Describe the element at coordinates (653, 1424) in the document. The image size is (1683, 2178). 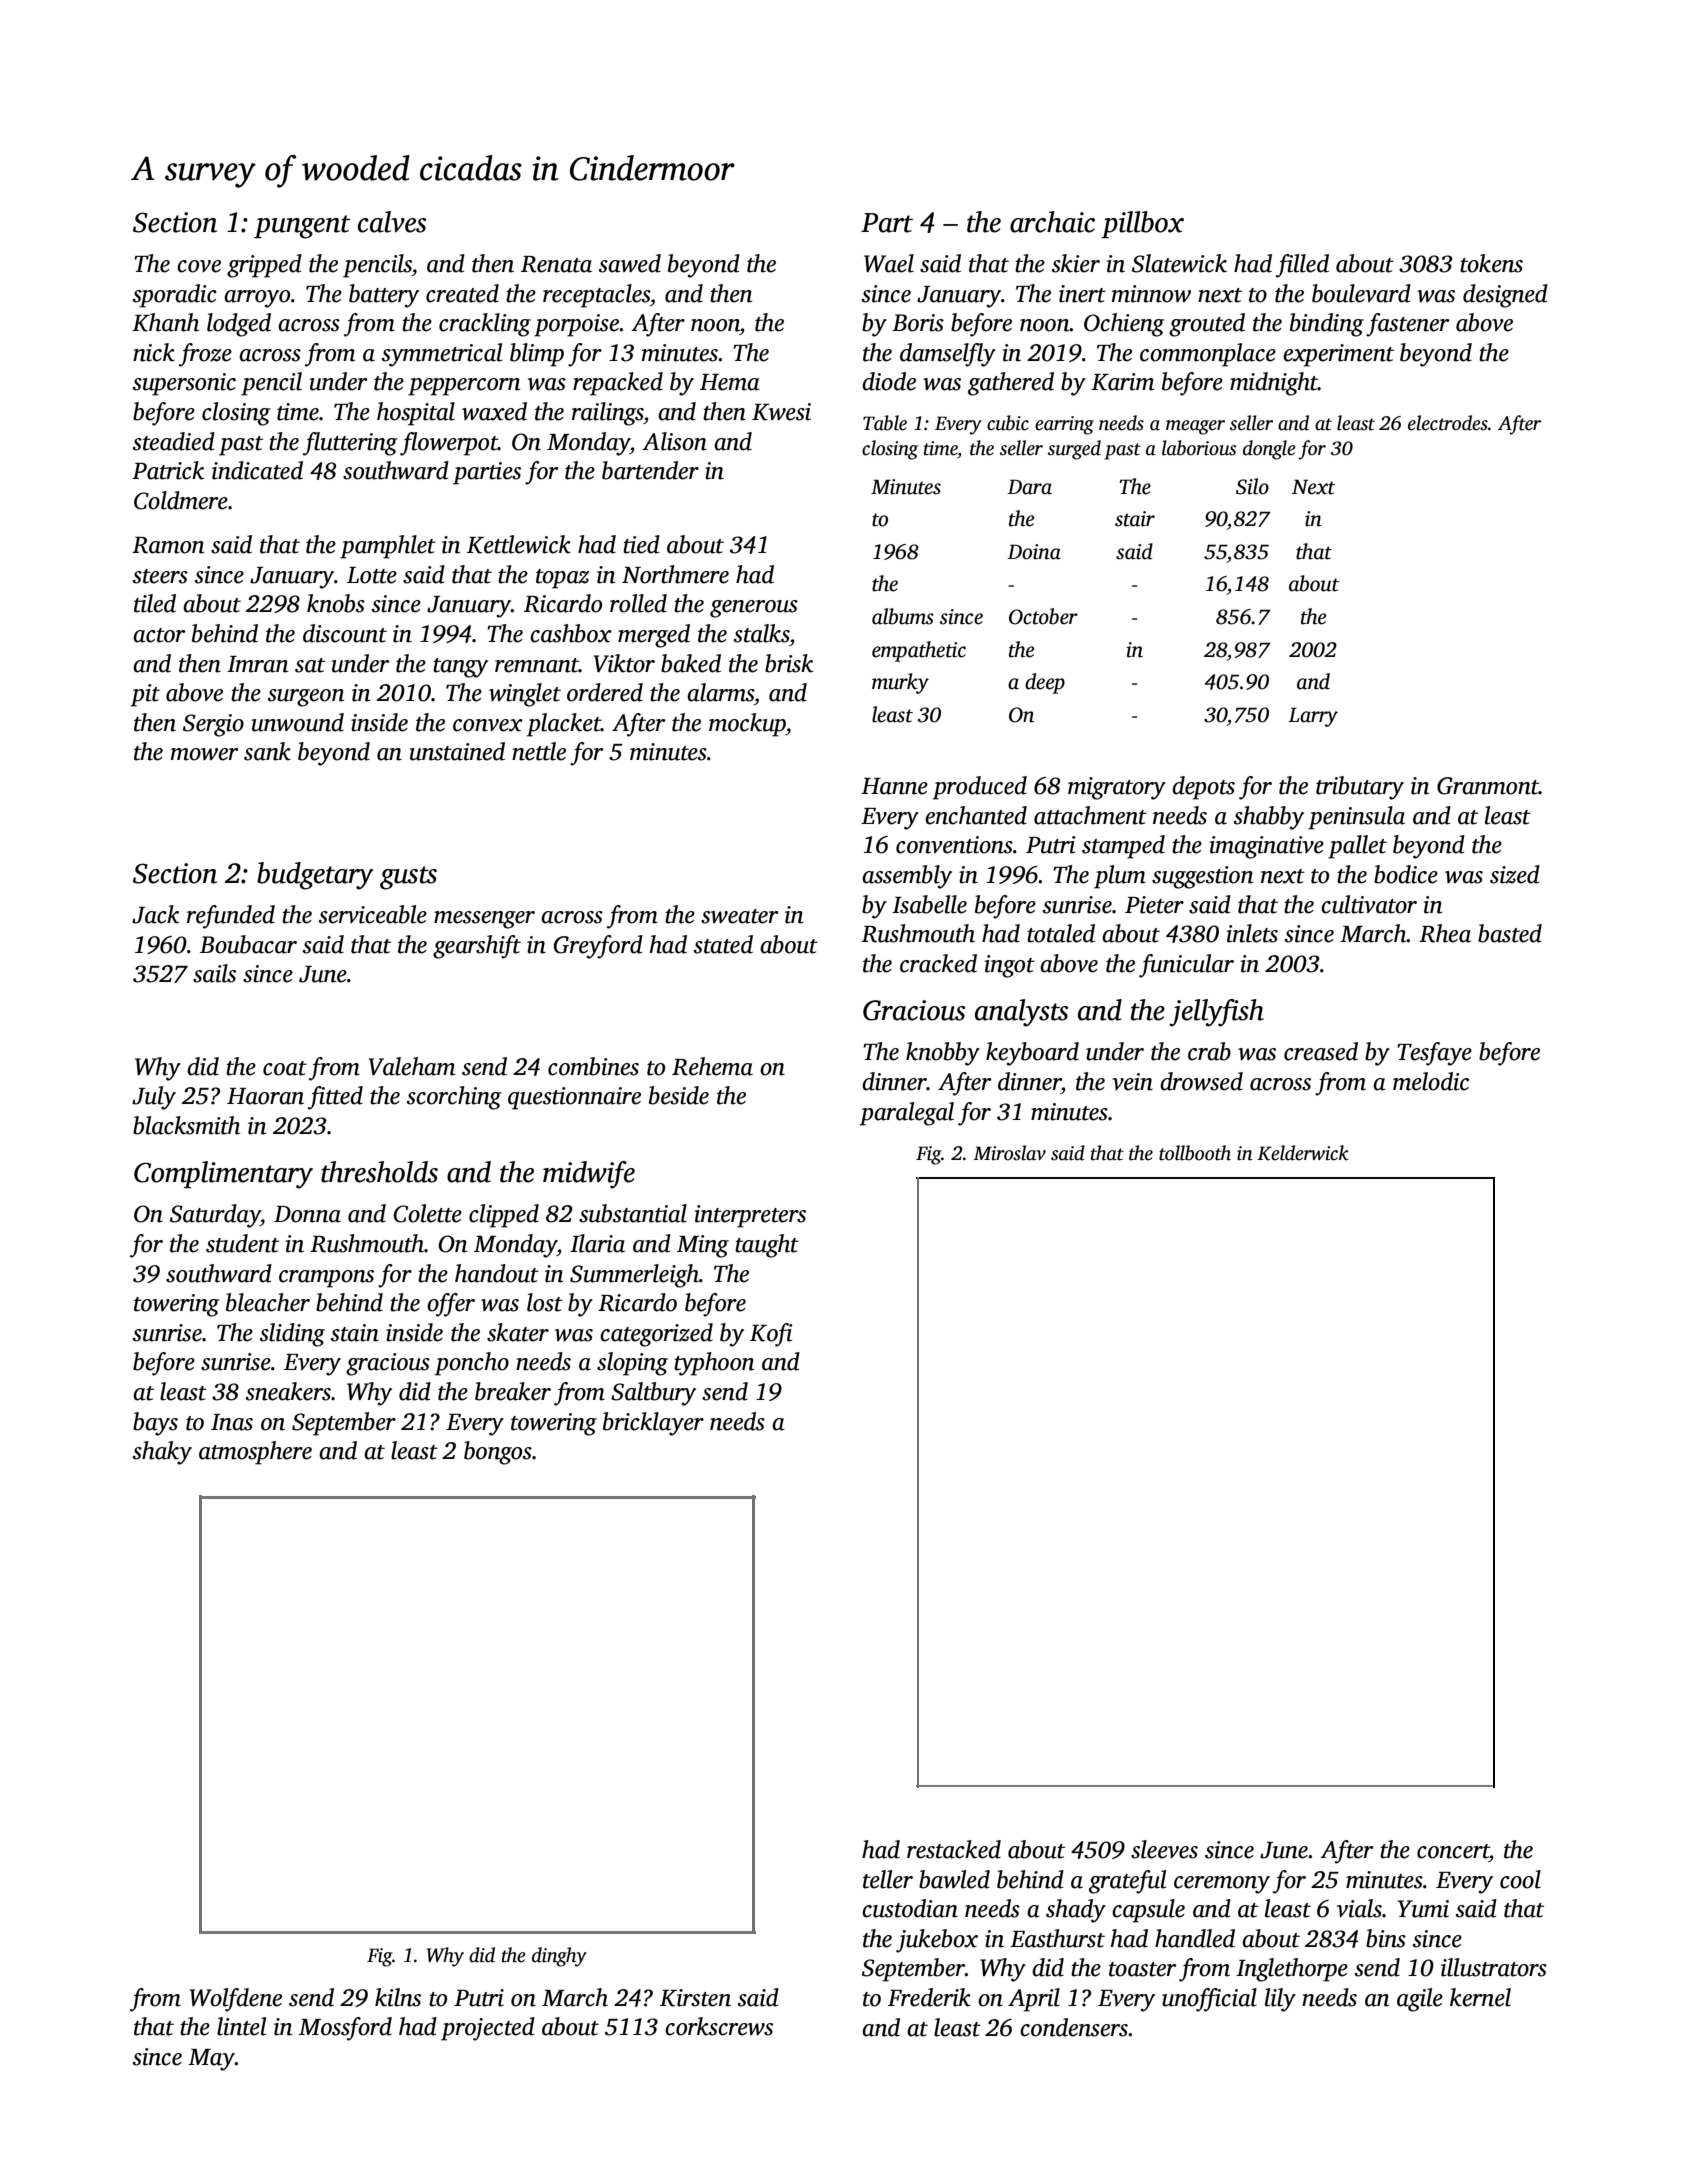
I see `bricklayer` at that location.
